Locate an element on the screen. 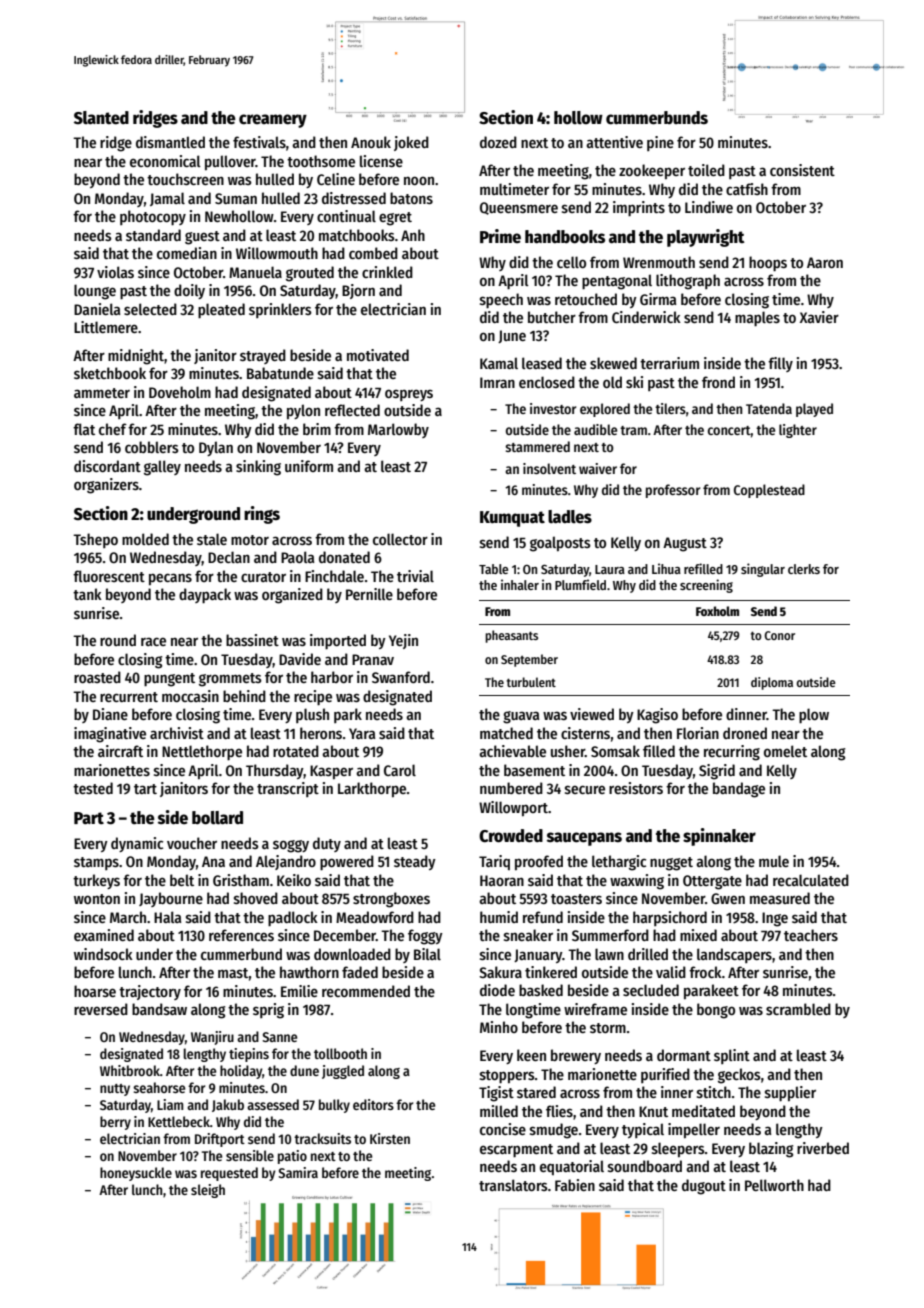 This screenshot has width=924, height=1308. bandsaw is located at coordinates (159, 1009).
